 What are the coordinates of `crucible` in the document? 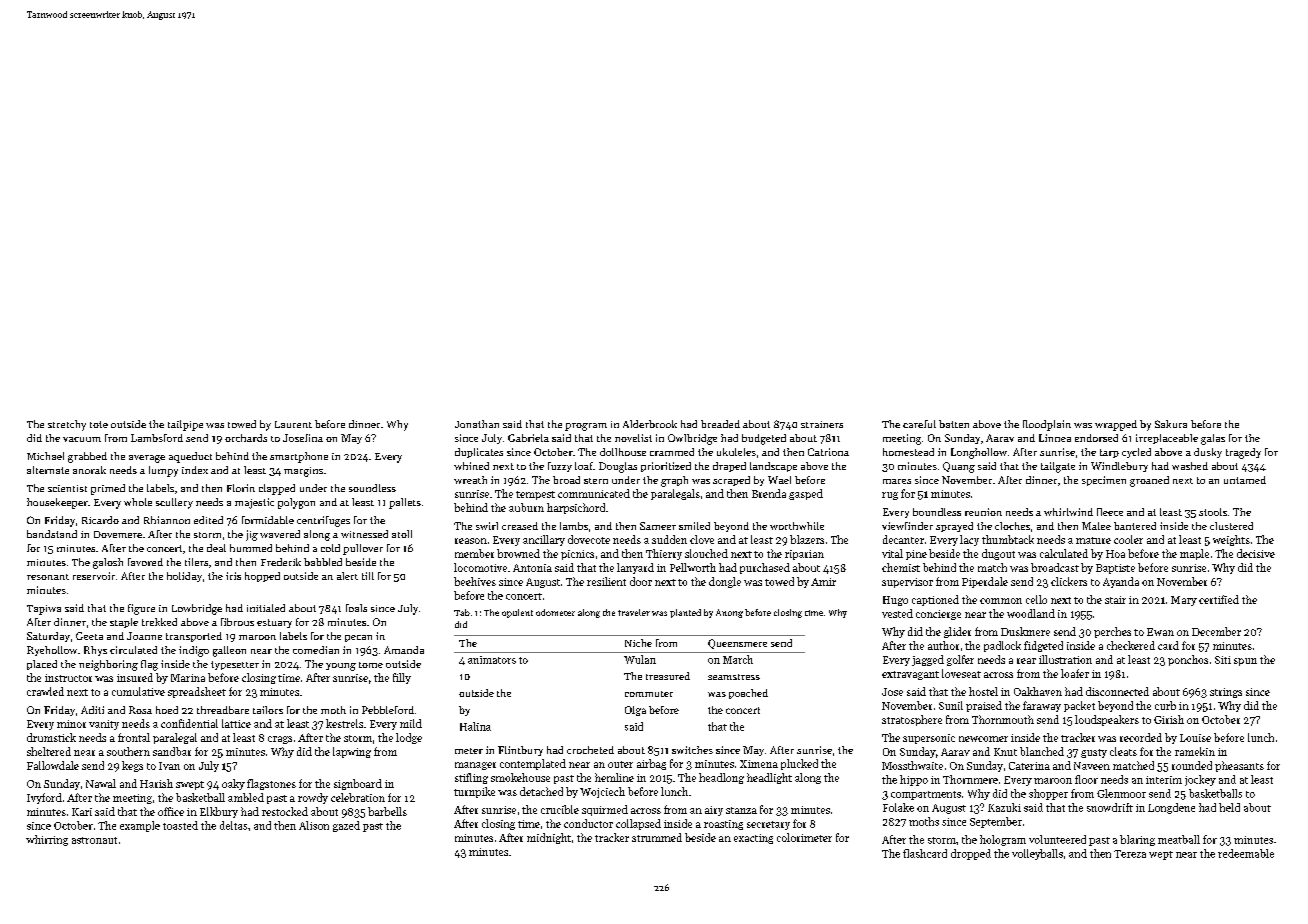 It's located at (560, 809).
